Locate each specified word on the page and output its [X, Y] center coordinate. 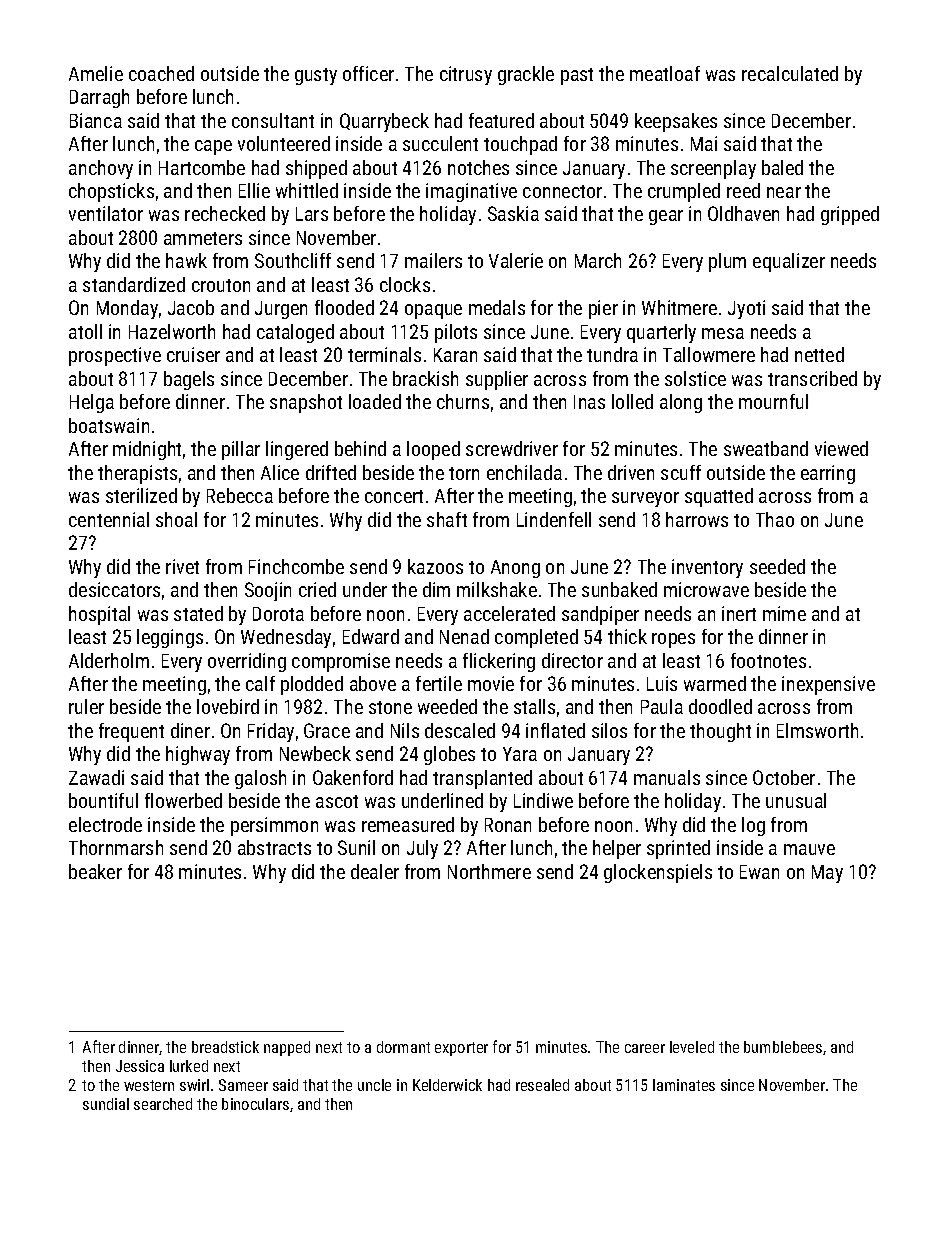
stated [198, 613]
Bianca [96, 120]
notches [478, 167]
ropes [673, 640]
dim [436, 589]
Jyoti [746, 309]
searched [163, 1104]
